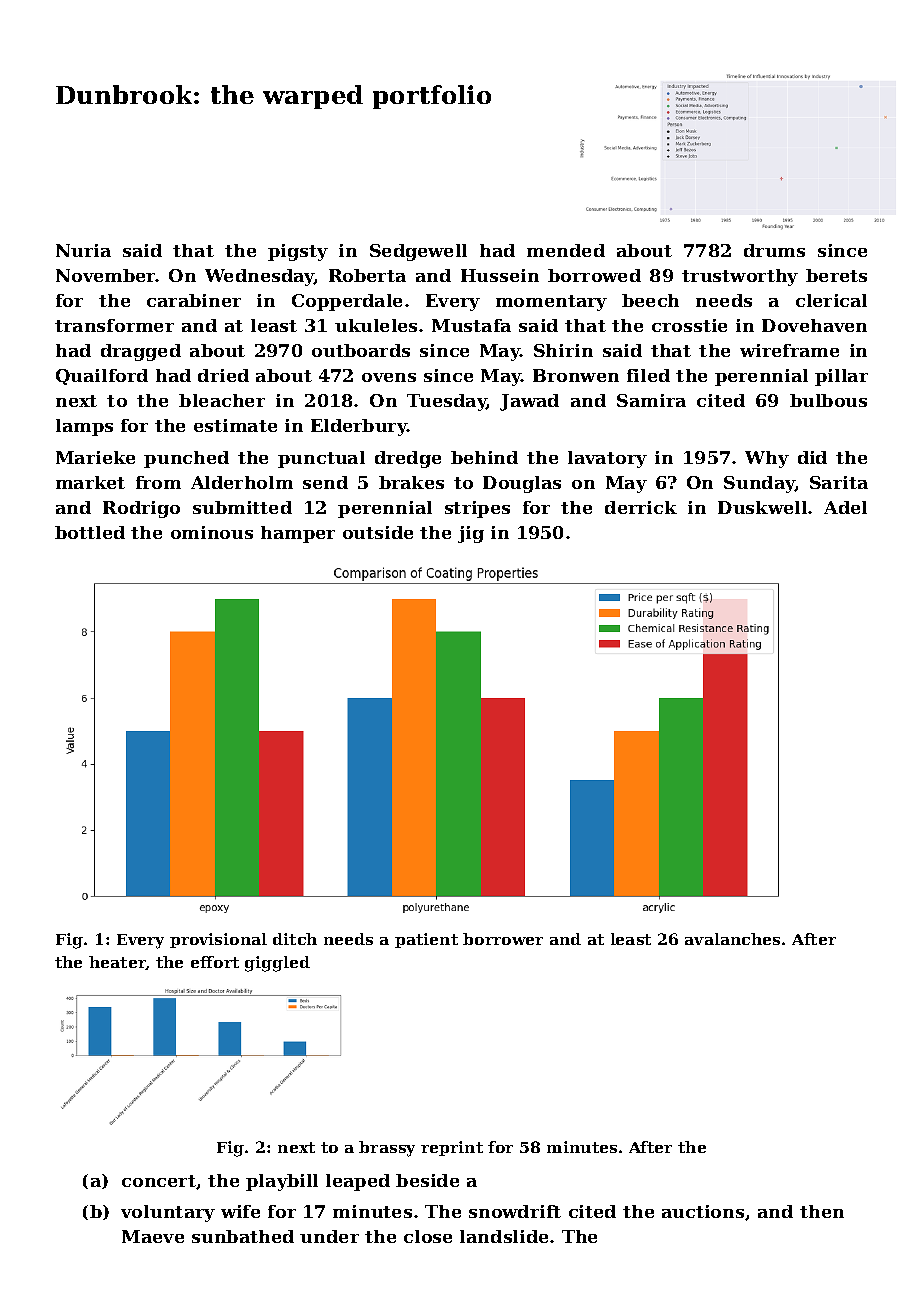 This document has height=1314, width=924. I want to click on derrick, so click(641, 507).
